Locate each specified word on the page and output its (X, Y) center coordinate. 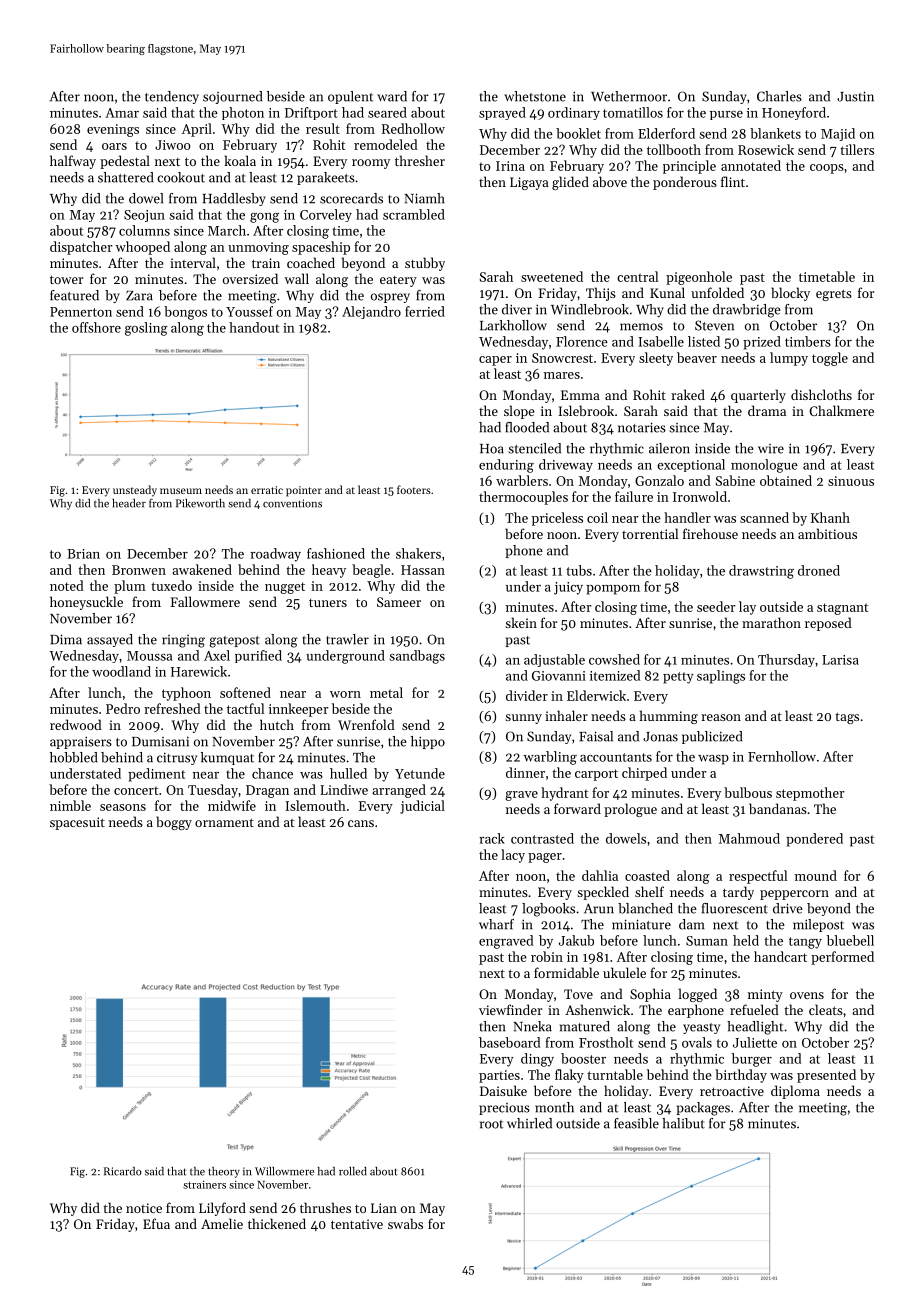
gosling (146, 329)
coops (827, 169)
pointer (304, 491)
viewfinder (510, 1009)
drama (767, 410)
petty (678, 678)
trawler (347, 639)
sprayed (502, 113)
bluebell (850, 940)
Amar (122, 113)
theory (224, 1172)
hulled (348, 773)
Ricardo (123, 1171)
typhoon (186, 694)
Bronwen (139, 570)
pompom (613, 590)
